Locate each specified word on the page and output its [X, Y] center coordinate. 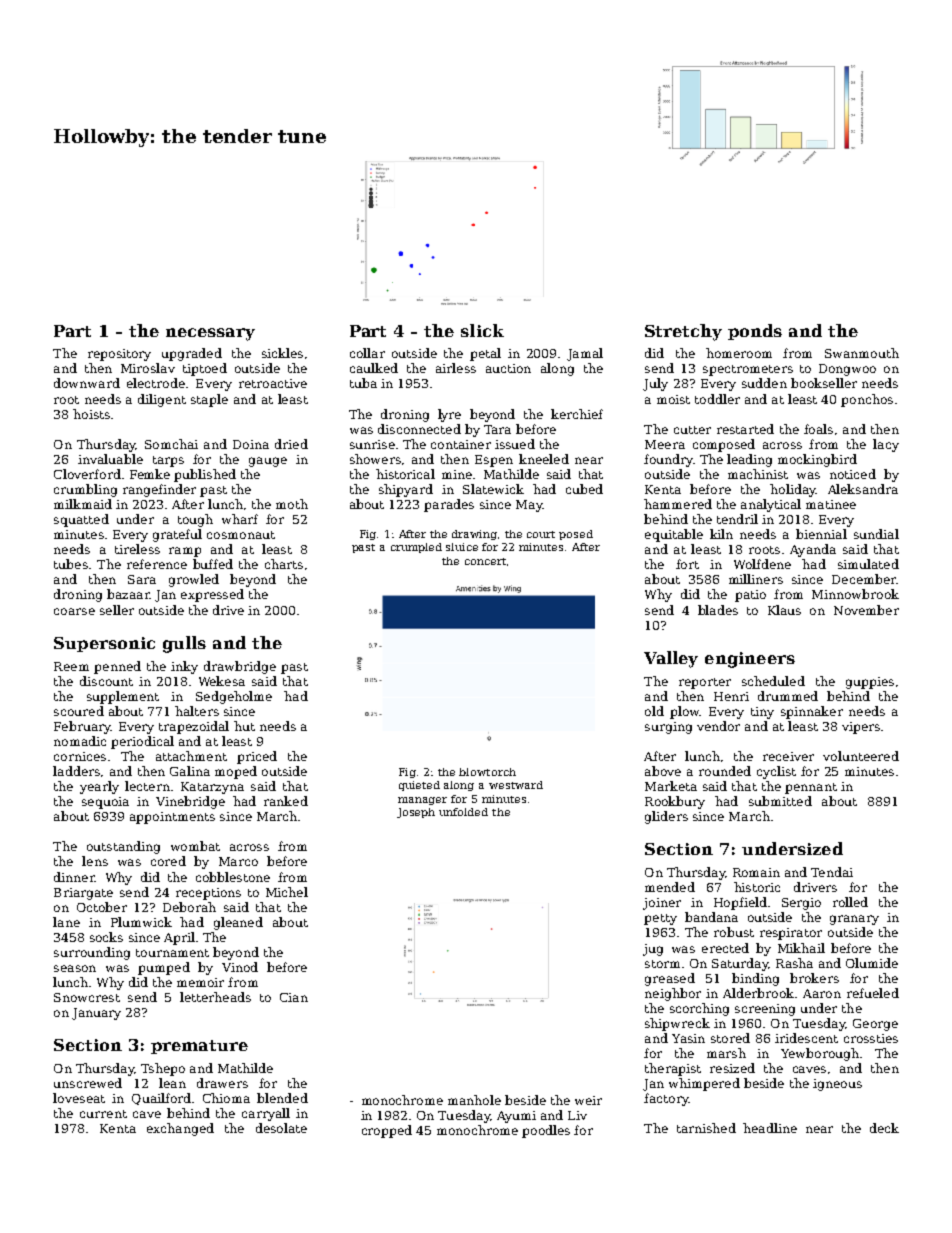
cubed [584, 489]
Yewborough [820, 1054]
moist [673, 399]
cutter [692, 430]
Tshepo [163, 1069]
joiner [662, 904]
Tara [497, 429]
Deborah [189, 907]
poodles [546, 1131]
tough [195, 520]
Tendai [832, 872]
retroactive [273, 383]
